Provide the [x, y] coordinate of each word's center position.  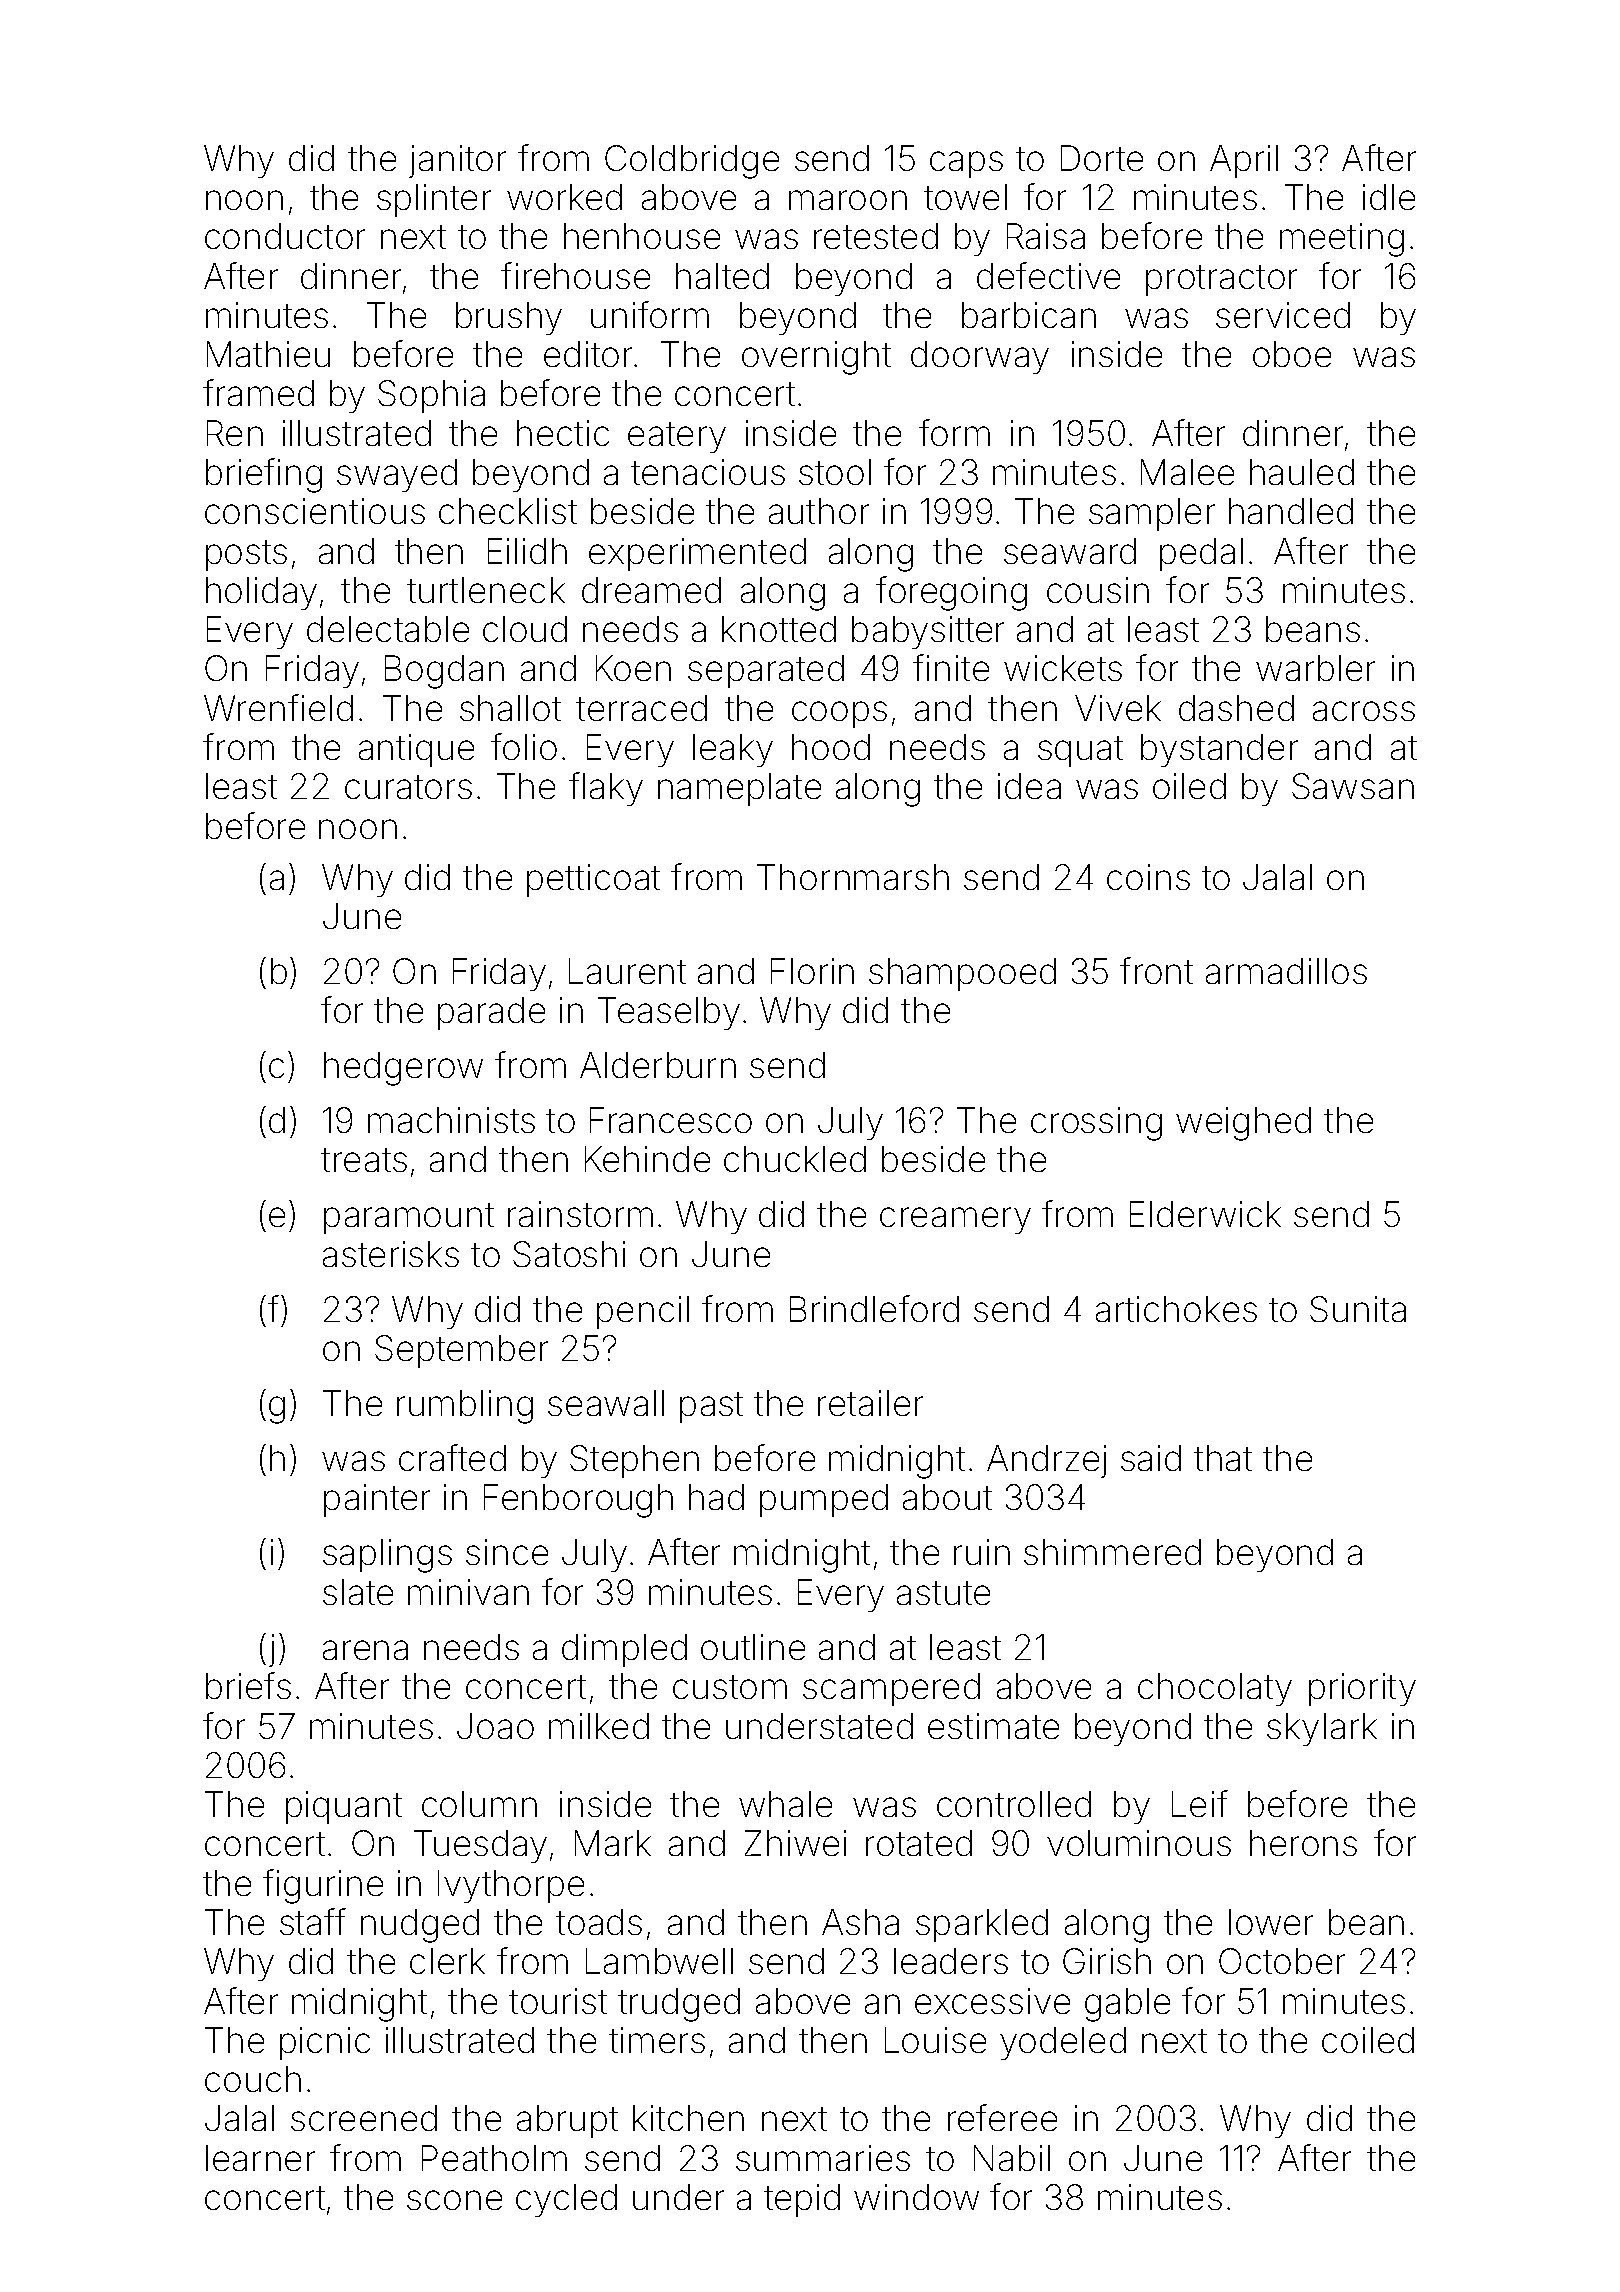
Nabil [1012, 2158]
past [711, 1407]
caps [966, 164]
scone [454, 2200]
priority [1362, 1689]
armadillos [1286, 971]
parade [491, 1013]
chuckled [795, 1159]
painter [377, 1500]
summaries [823, 2158]
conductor [285, 236]
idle [1389, 197]
